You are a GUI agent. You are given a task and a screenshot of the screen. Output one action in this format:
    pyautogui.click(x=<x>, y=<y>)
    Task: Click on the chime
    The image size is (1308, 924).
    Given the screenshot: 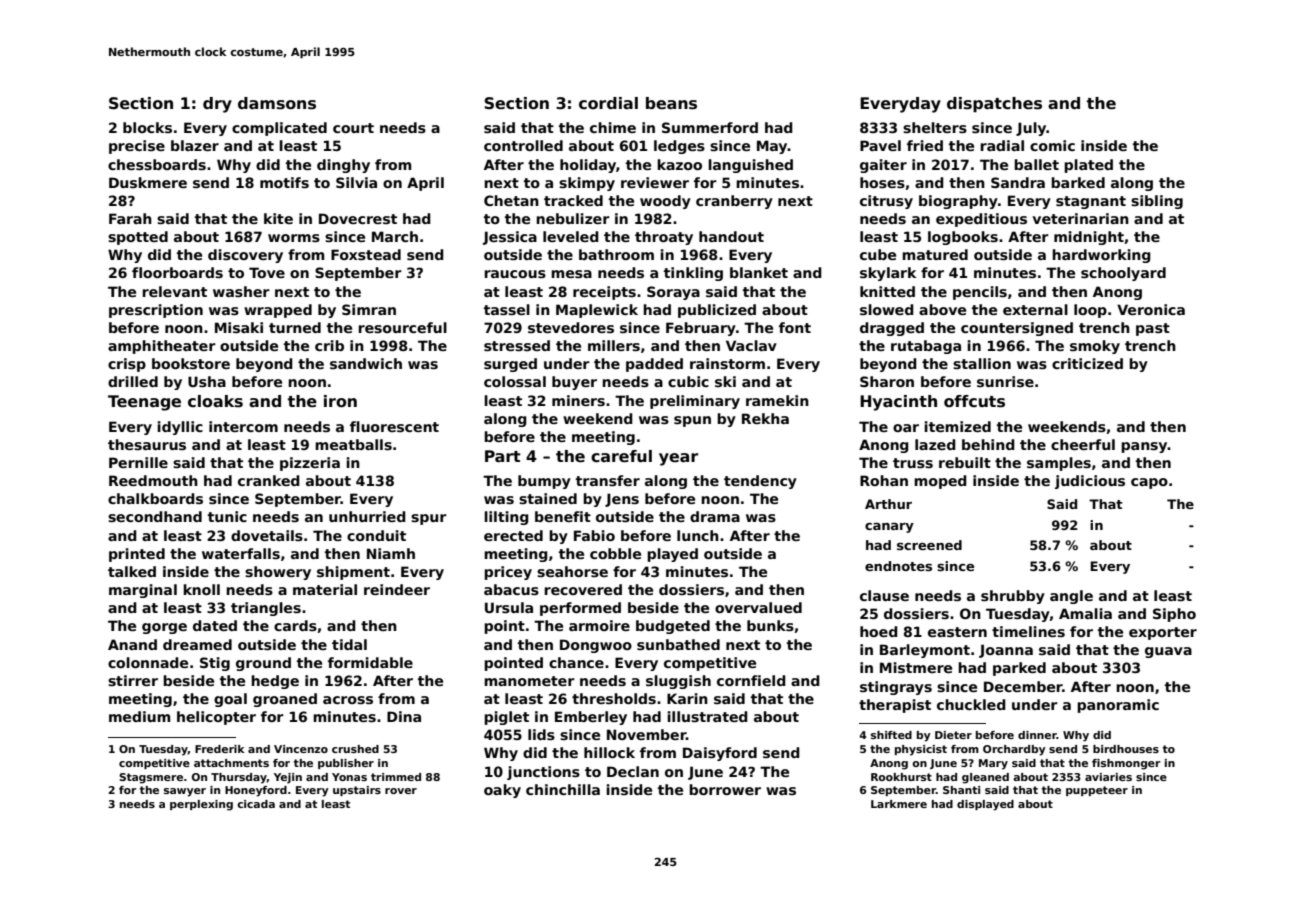 What is the action you would take?
    pyautogui.click(x=613, y=127)
